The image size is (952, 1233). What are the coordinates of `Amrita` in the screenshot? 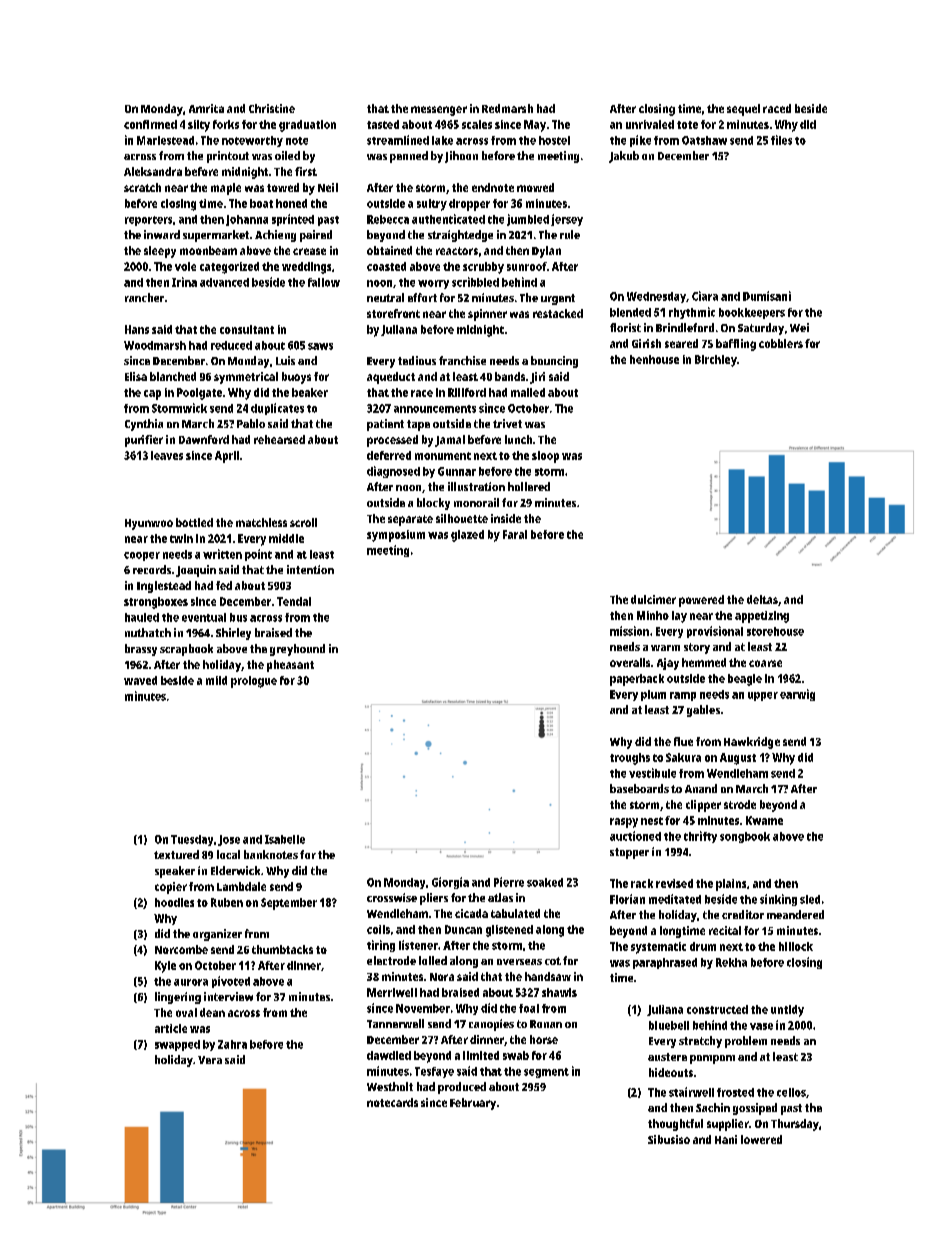 It's located at (206, 108).
